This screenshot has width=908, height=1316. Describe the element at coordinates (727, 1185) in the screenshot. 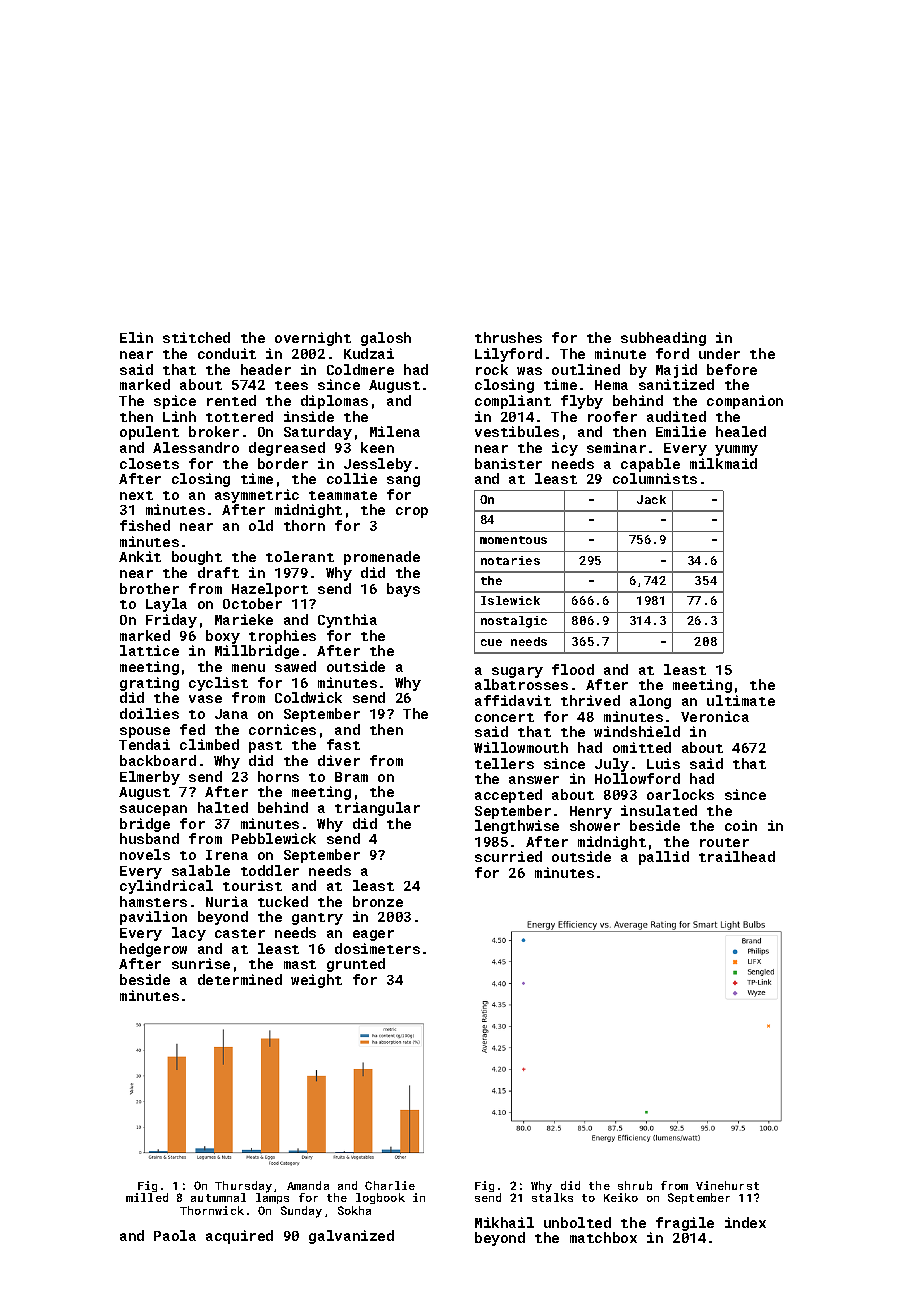

I see `Vinehurst` at that location.
